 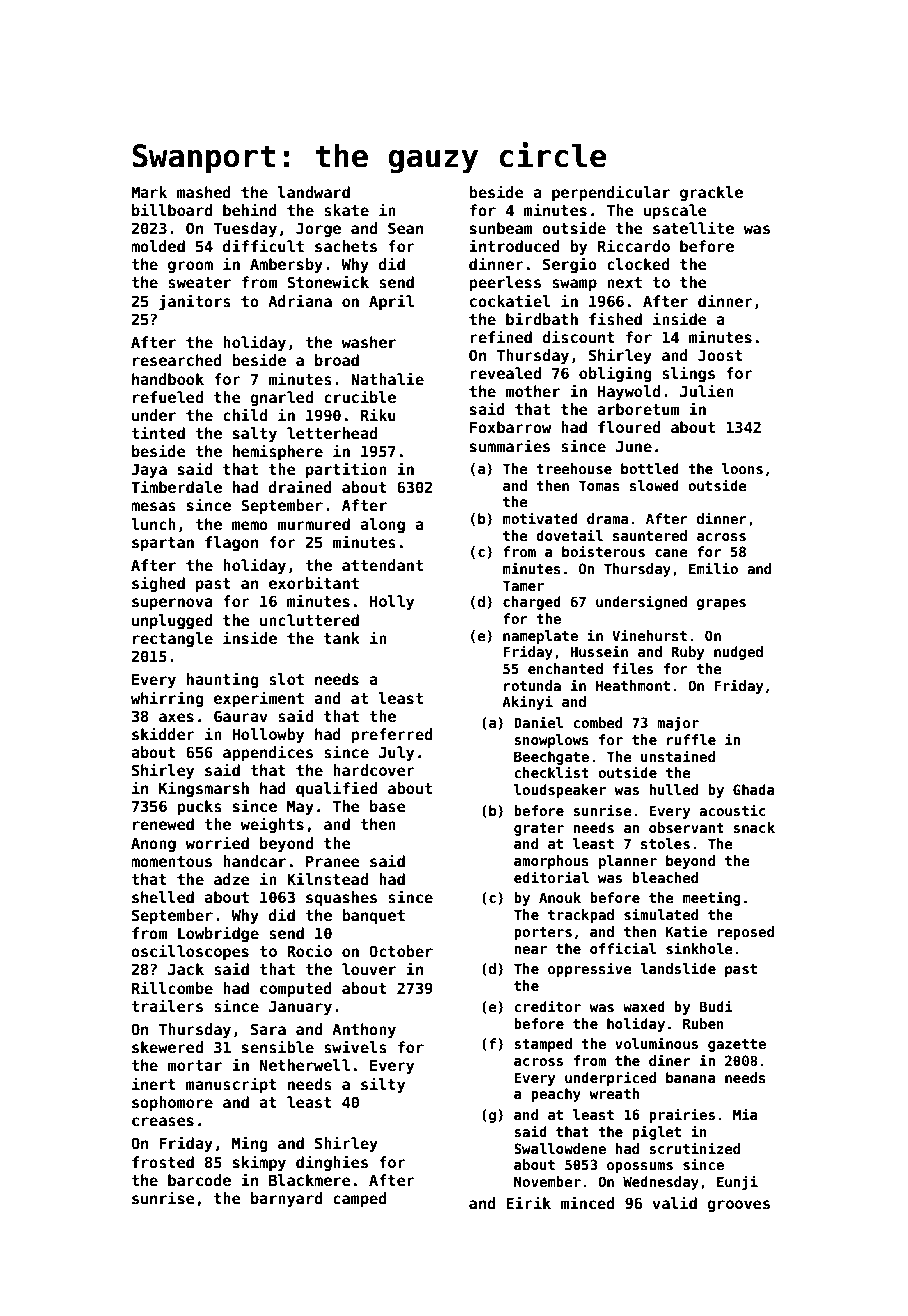 I want to click on manuscript, so click(x=231, y=1085).
